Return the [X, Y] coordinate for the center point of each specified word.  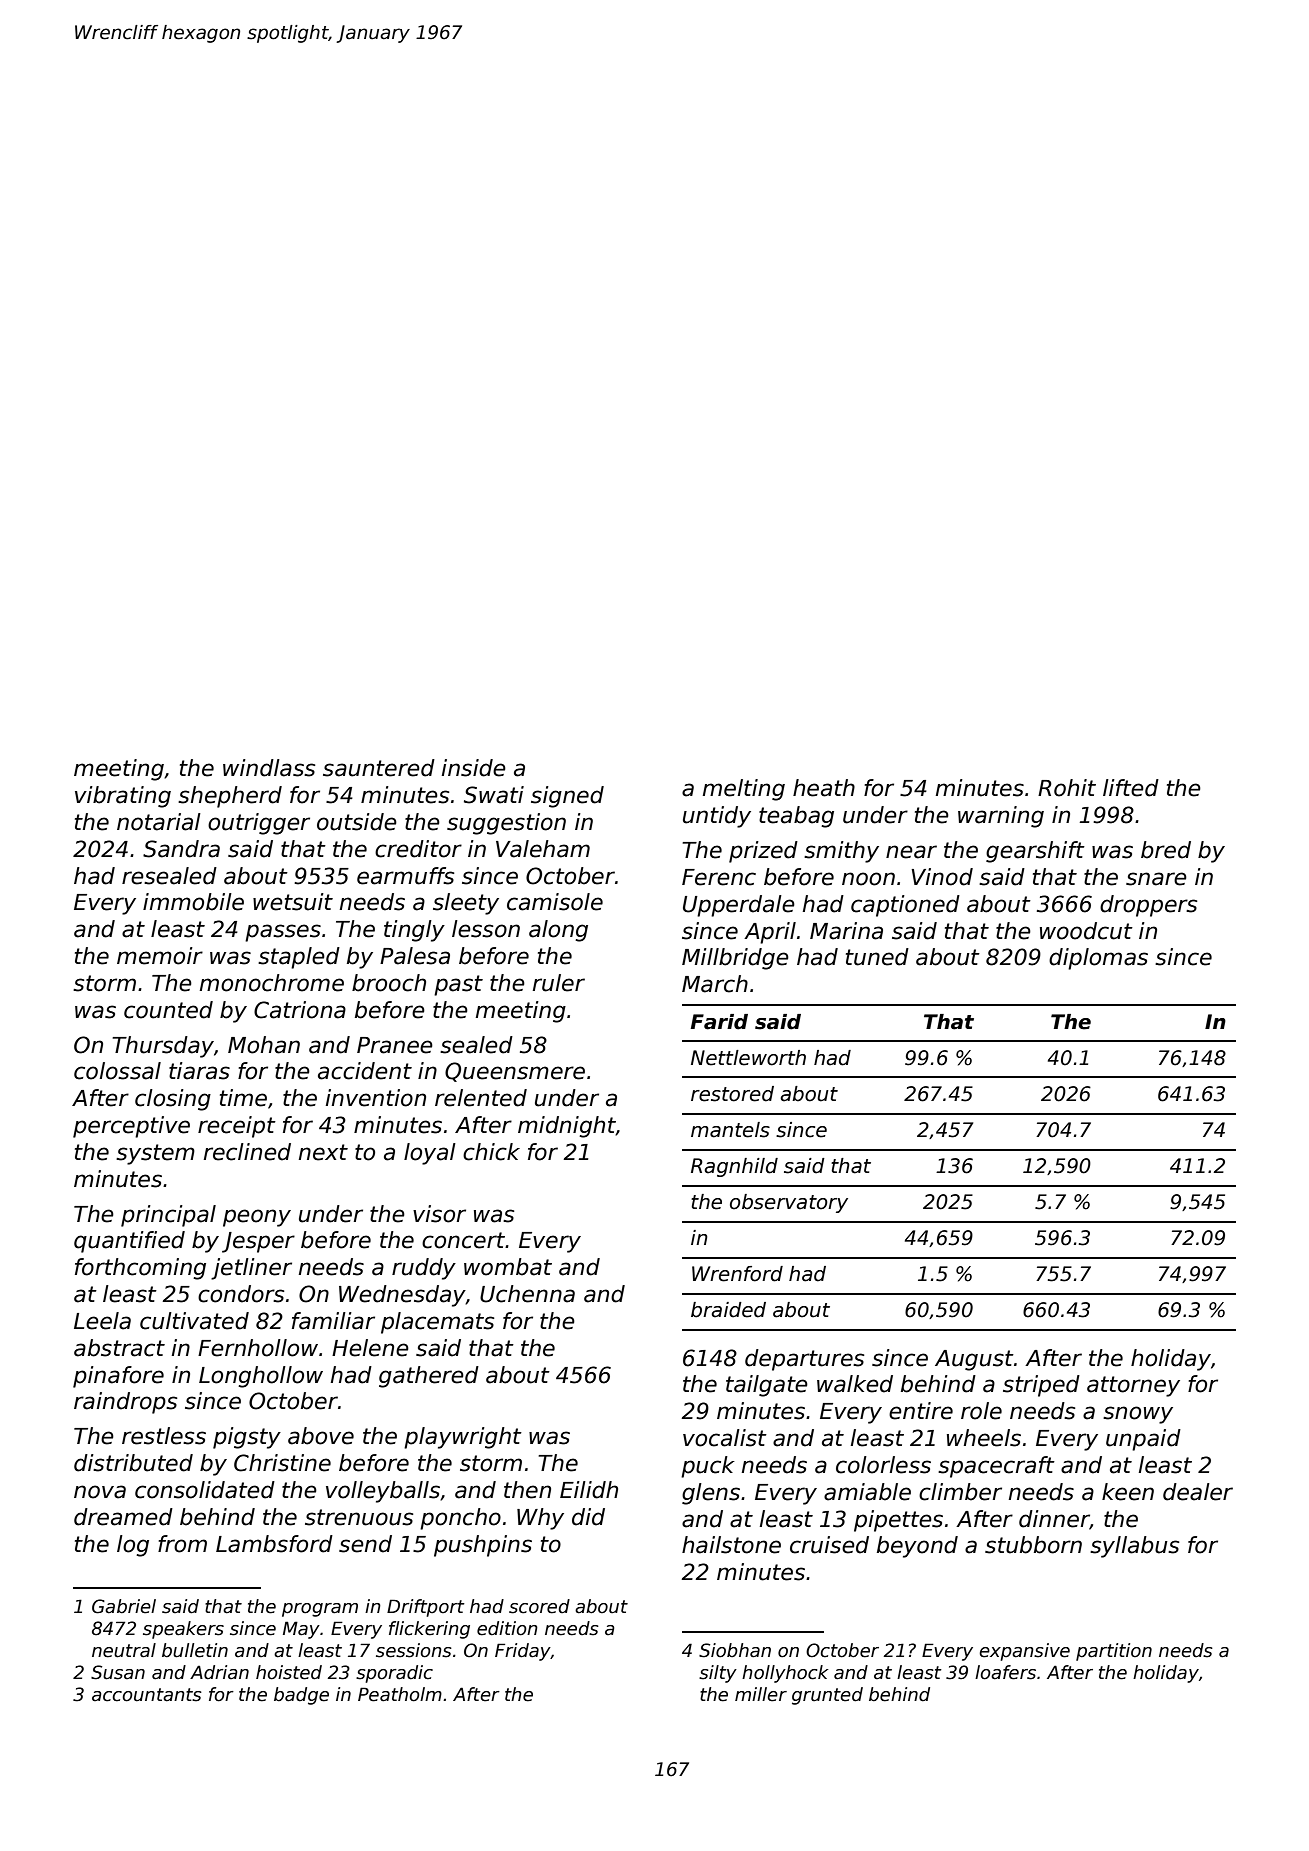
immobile [193, 902]
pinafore [118, 1377]
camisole [555, 902]
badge [301, 1696]
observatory [789, 1203]
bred [1166, 850]
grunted [827, 1696]
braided [728, 1310]
